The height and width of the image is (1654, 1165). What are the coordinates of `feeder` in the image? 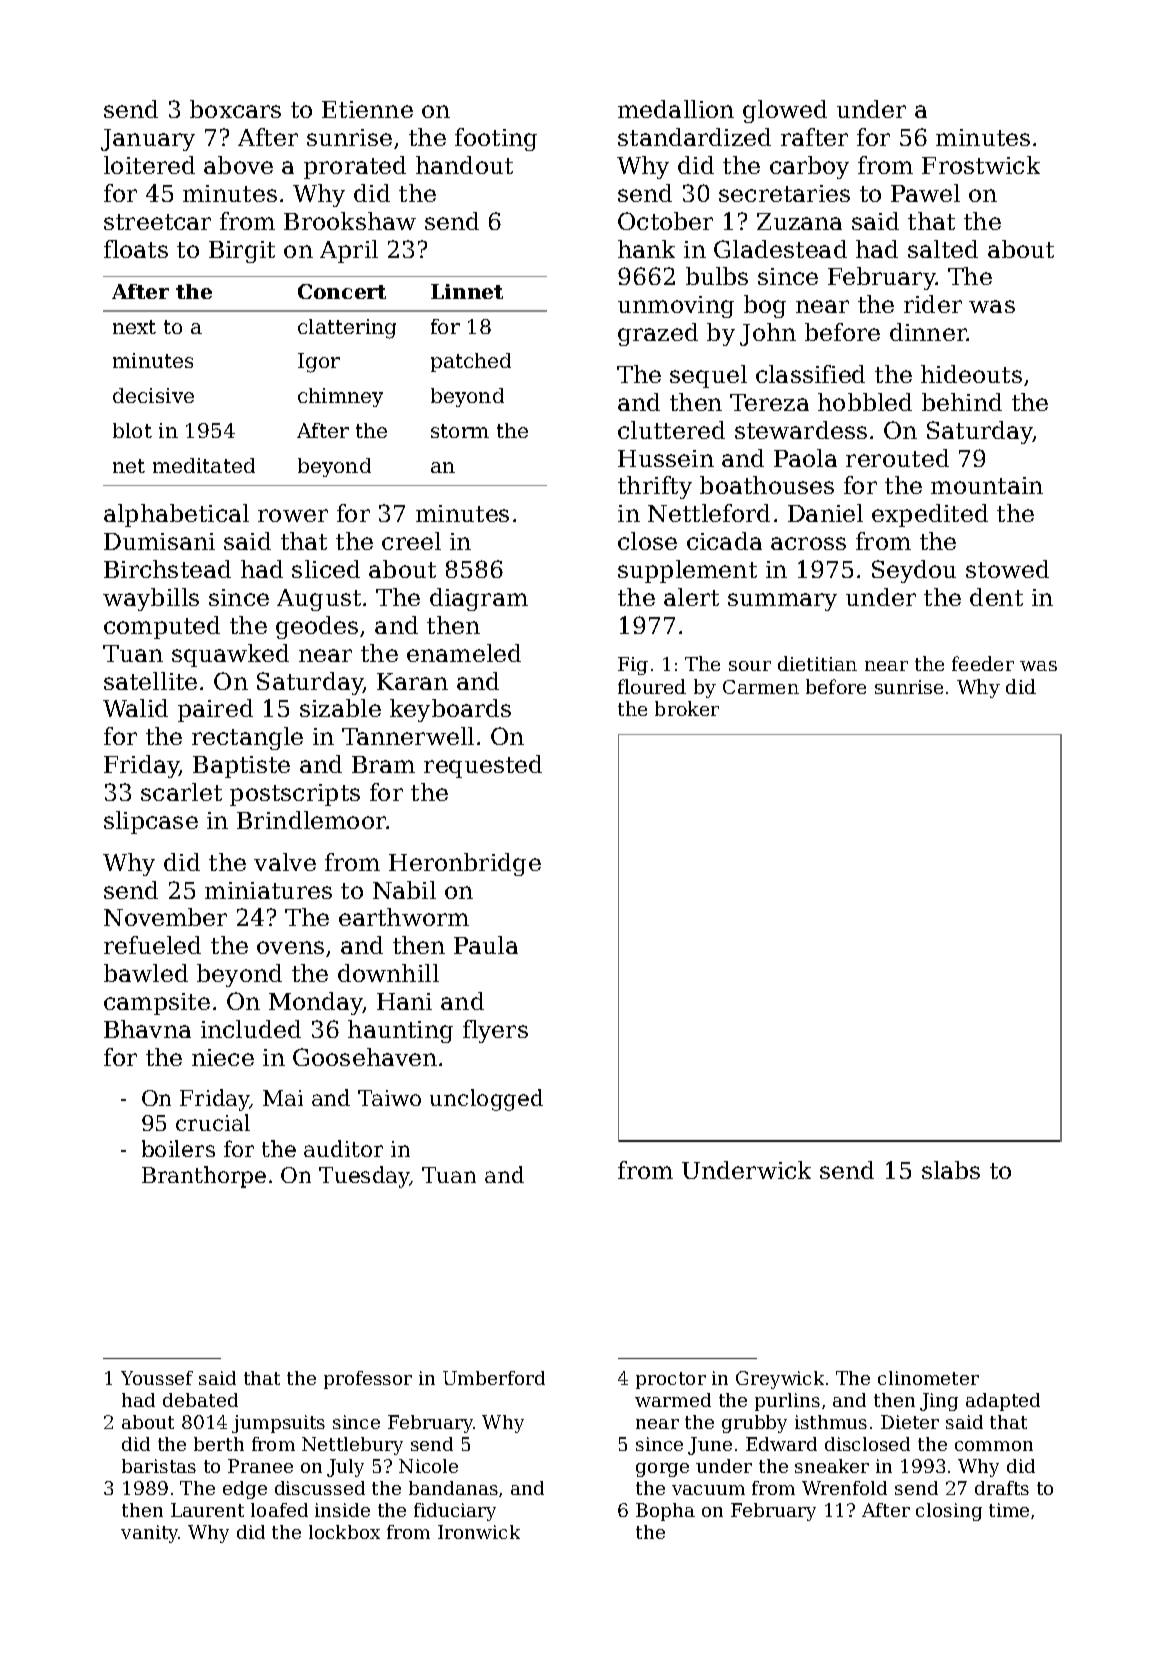 It's located at (983, 663).
